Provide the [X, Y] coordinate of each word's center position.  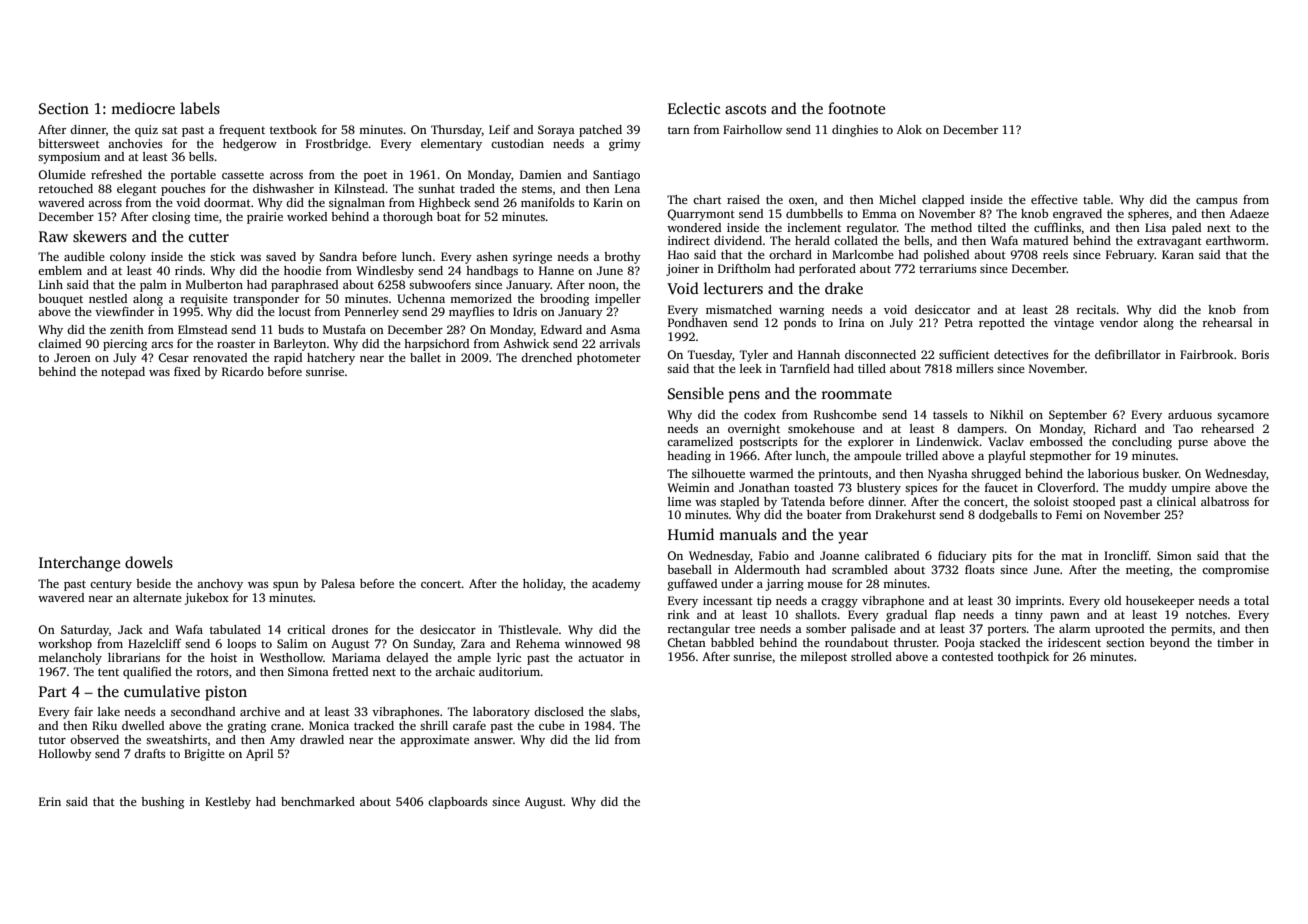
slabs [623, 711]
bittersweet [69, 143]
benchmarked [318, 801]
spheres [1148, 215]
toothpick [1023, 658]
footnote [856, 108]
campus [1216, 202]
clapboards [457, 803]
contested [967, 656]
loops [241, 645]
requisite [204, 300]
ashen [492, 256]
